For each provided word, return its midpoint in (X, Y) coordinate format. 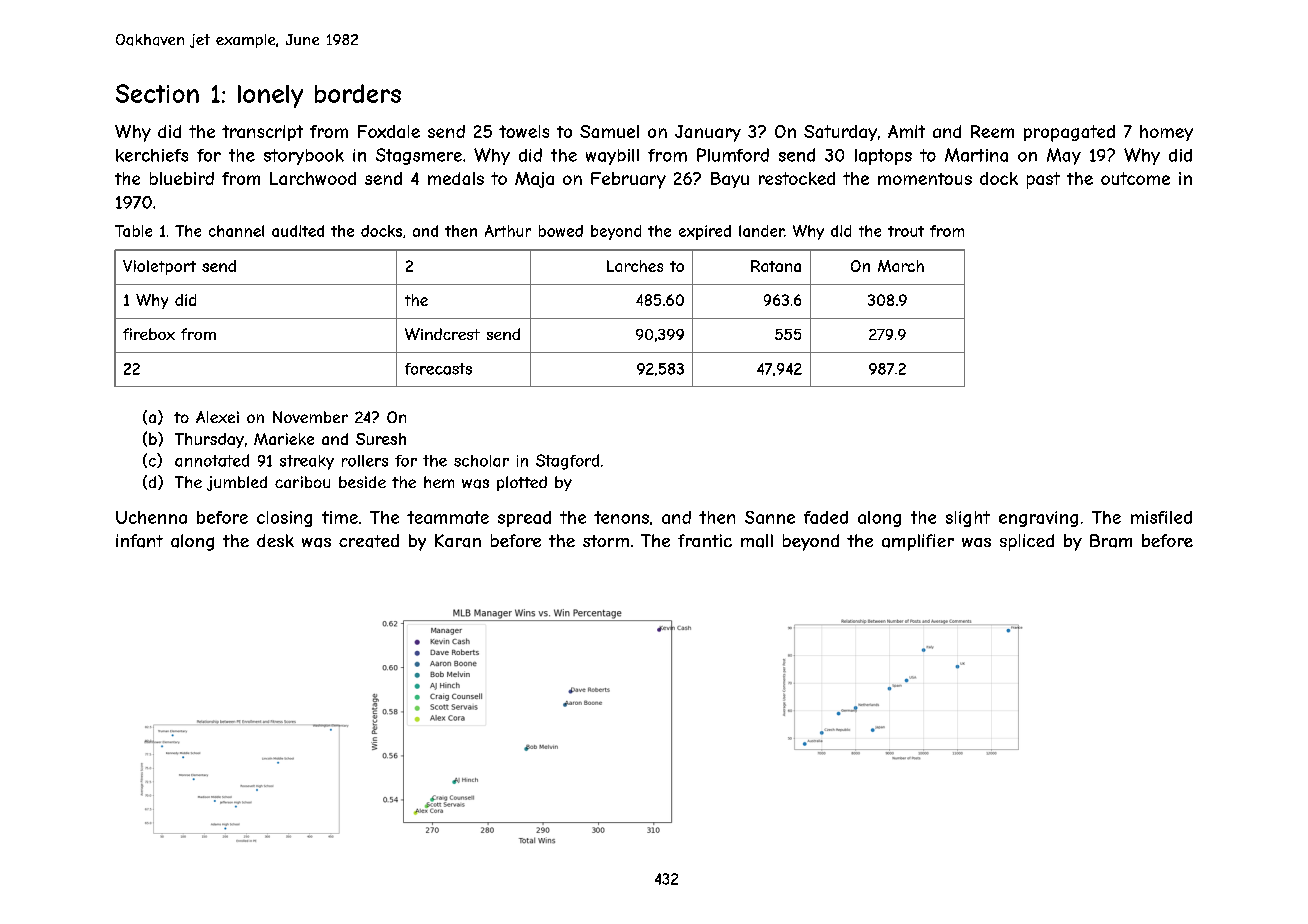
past (1043, 180)
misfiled (1161, 517)
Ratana (776, 266)
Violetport (159, 267)
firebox (149, 334)
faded (826, 517)
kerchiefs (152, 155)
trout (906, 231)
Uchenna (151, 517)
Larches (635, 266)
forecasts (438, 369)
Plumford (733, 155)
